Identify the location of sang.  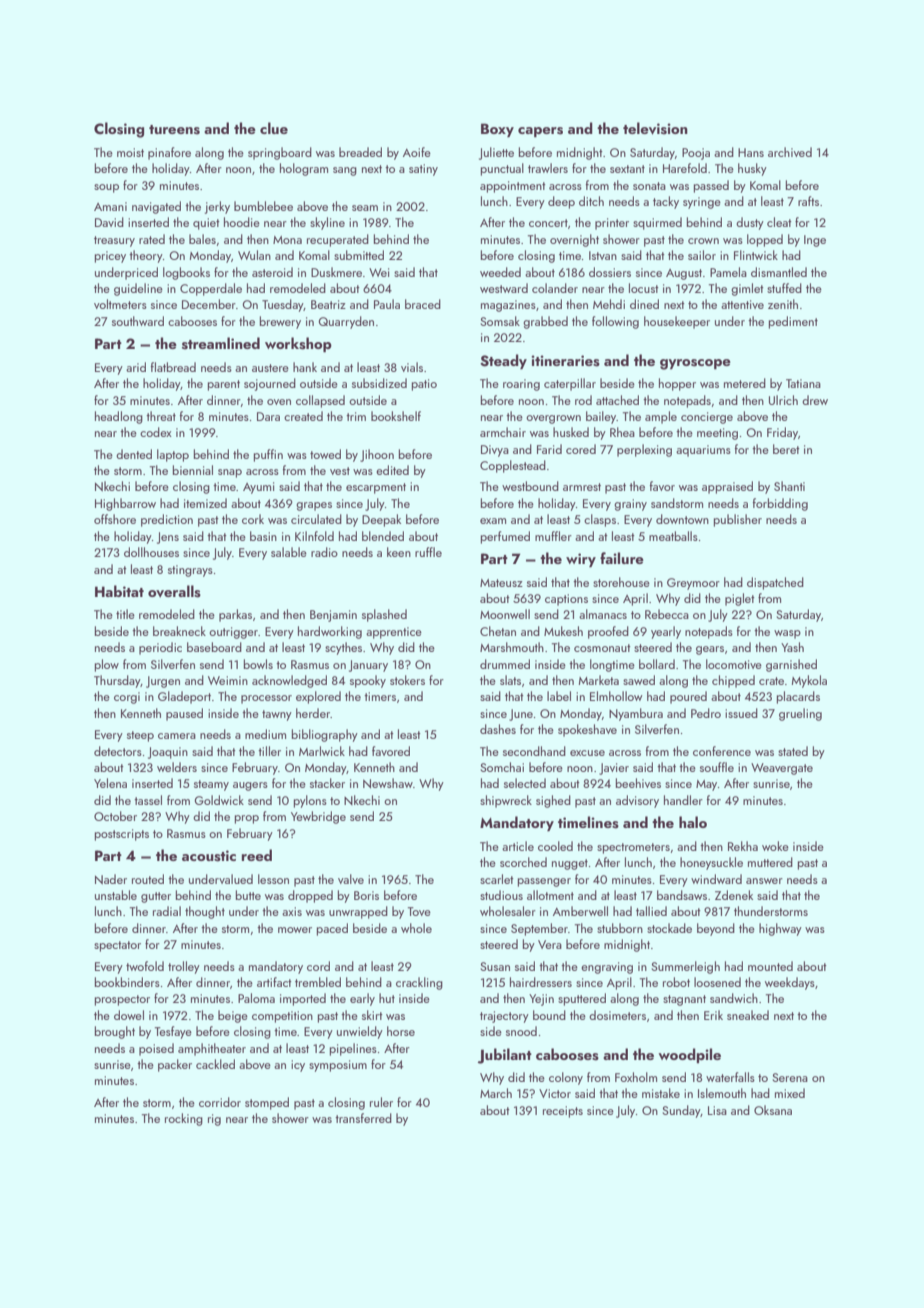
(345, 171).
